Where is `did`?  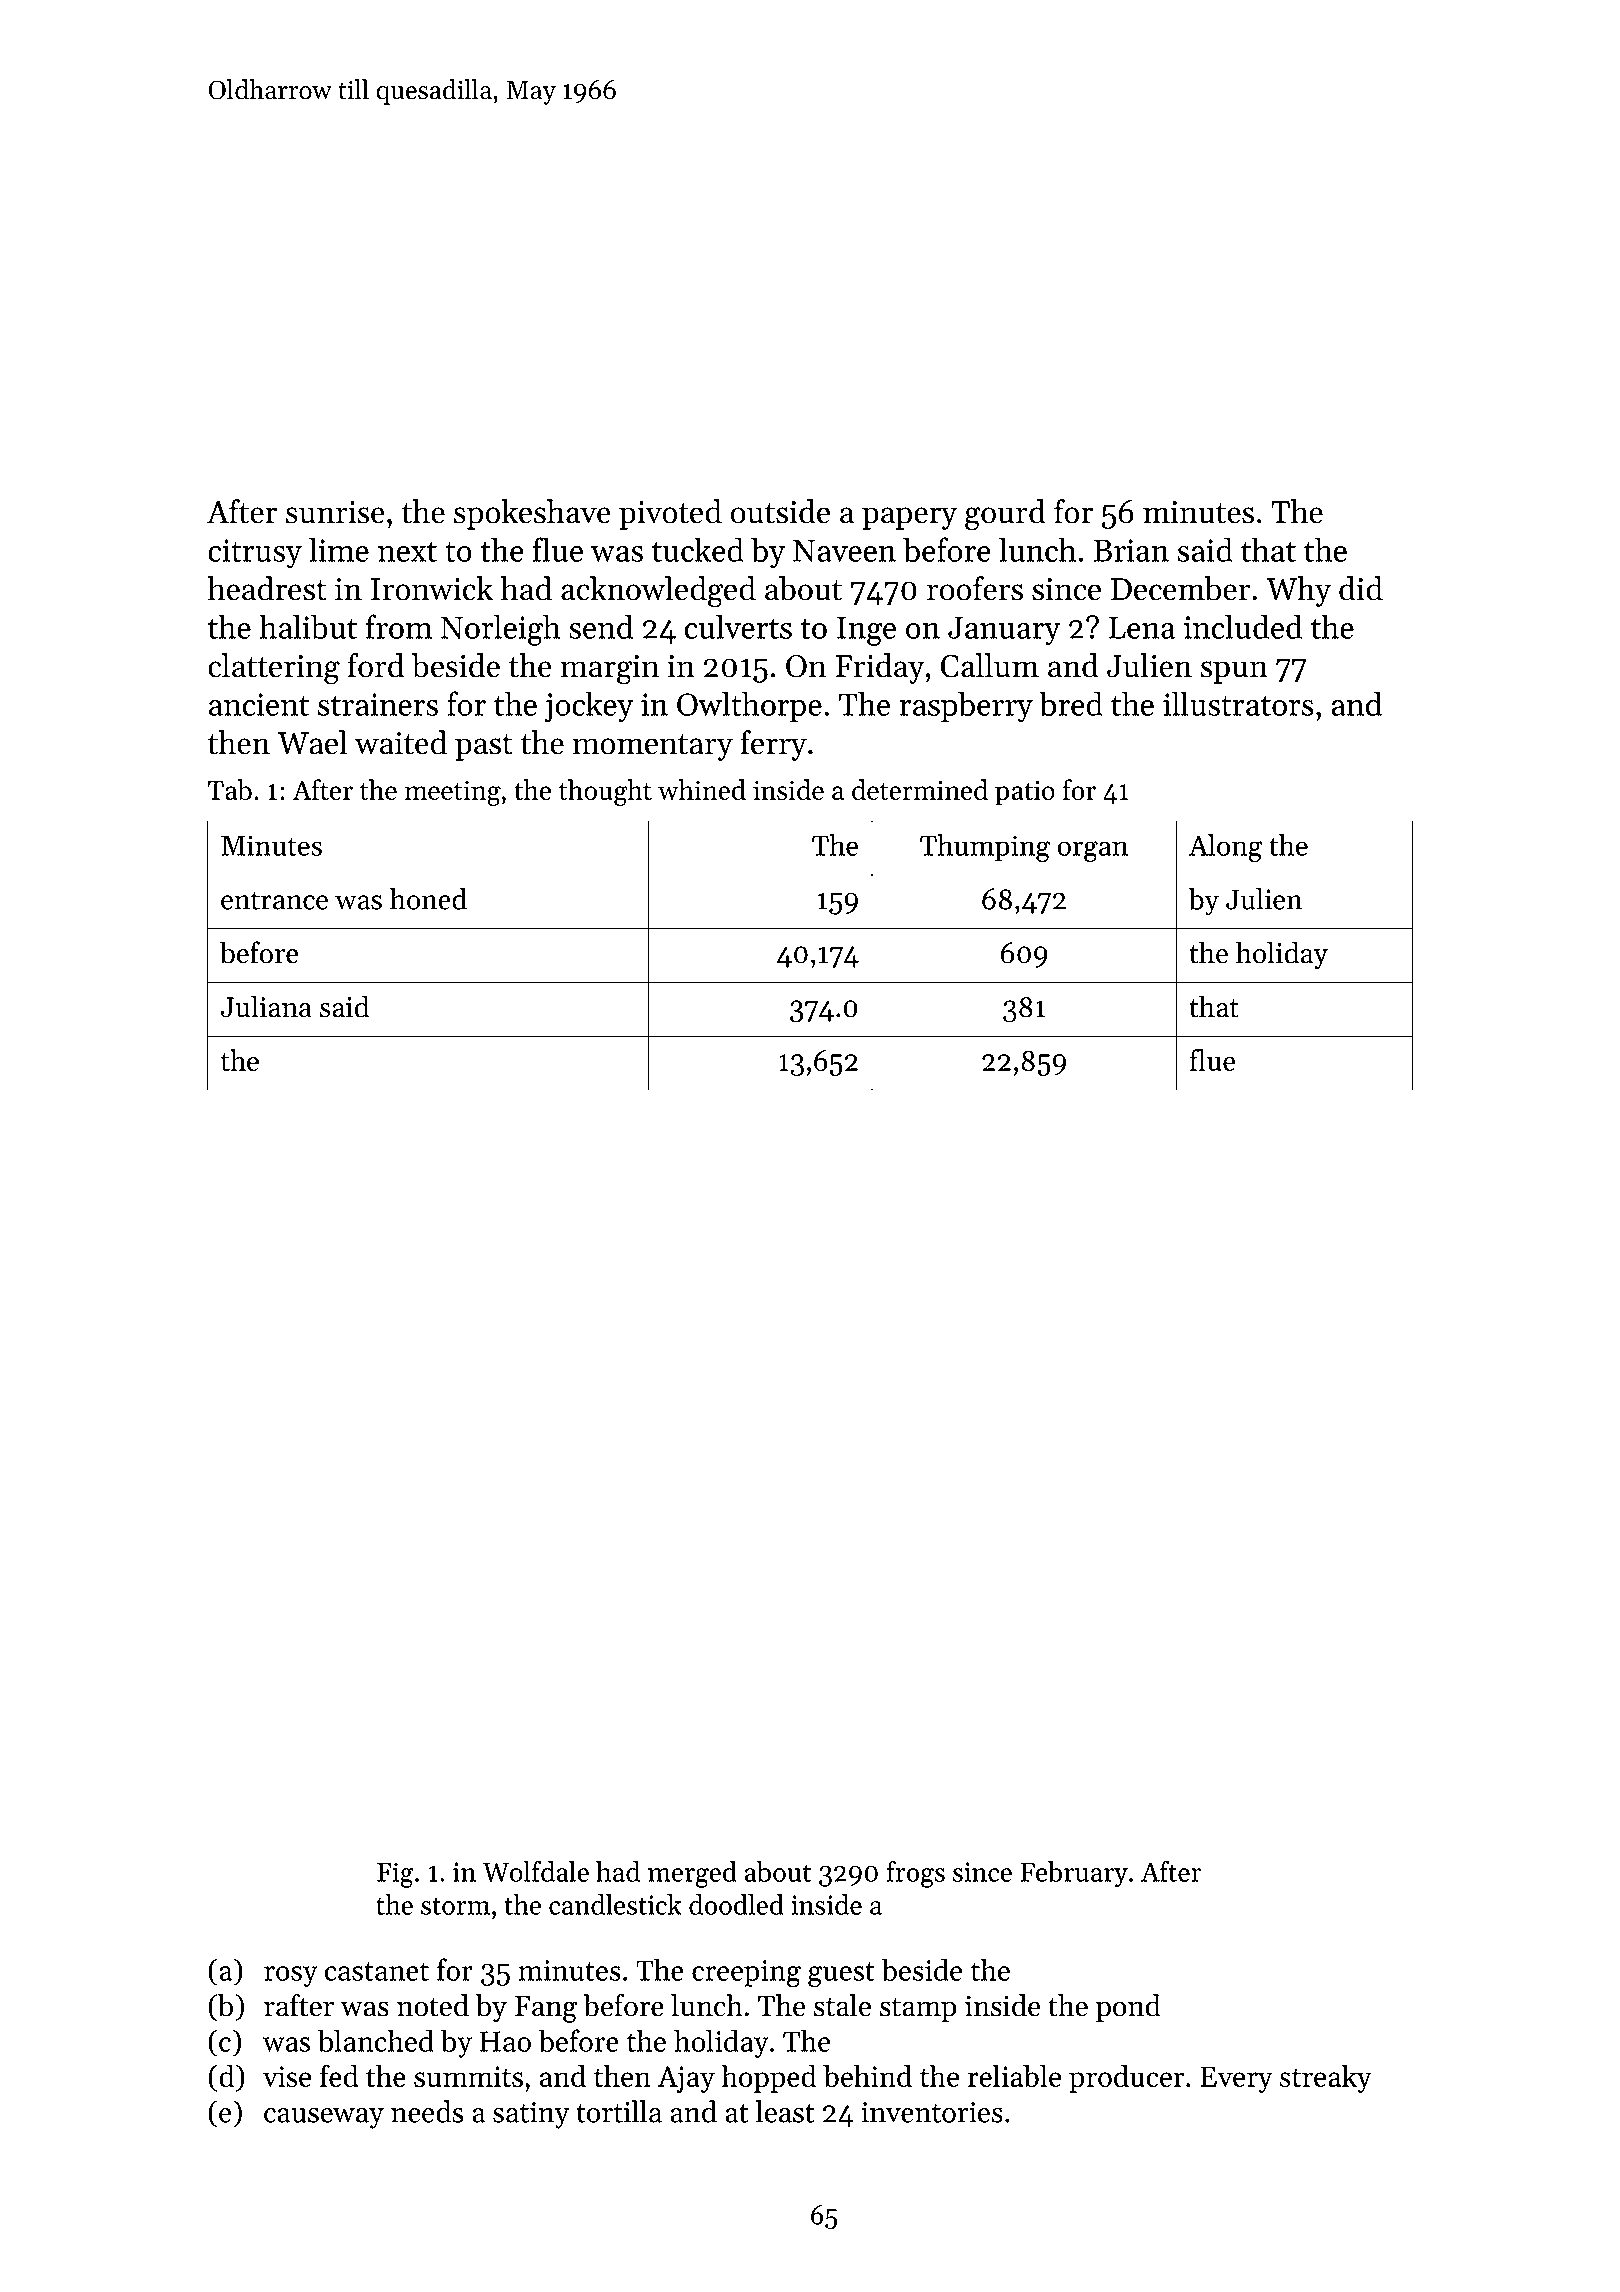 did is located at coordinates (1361, 588).
